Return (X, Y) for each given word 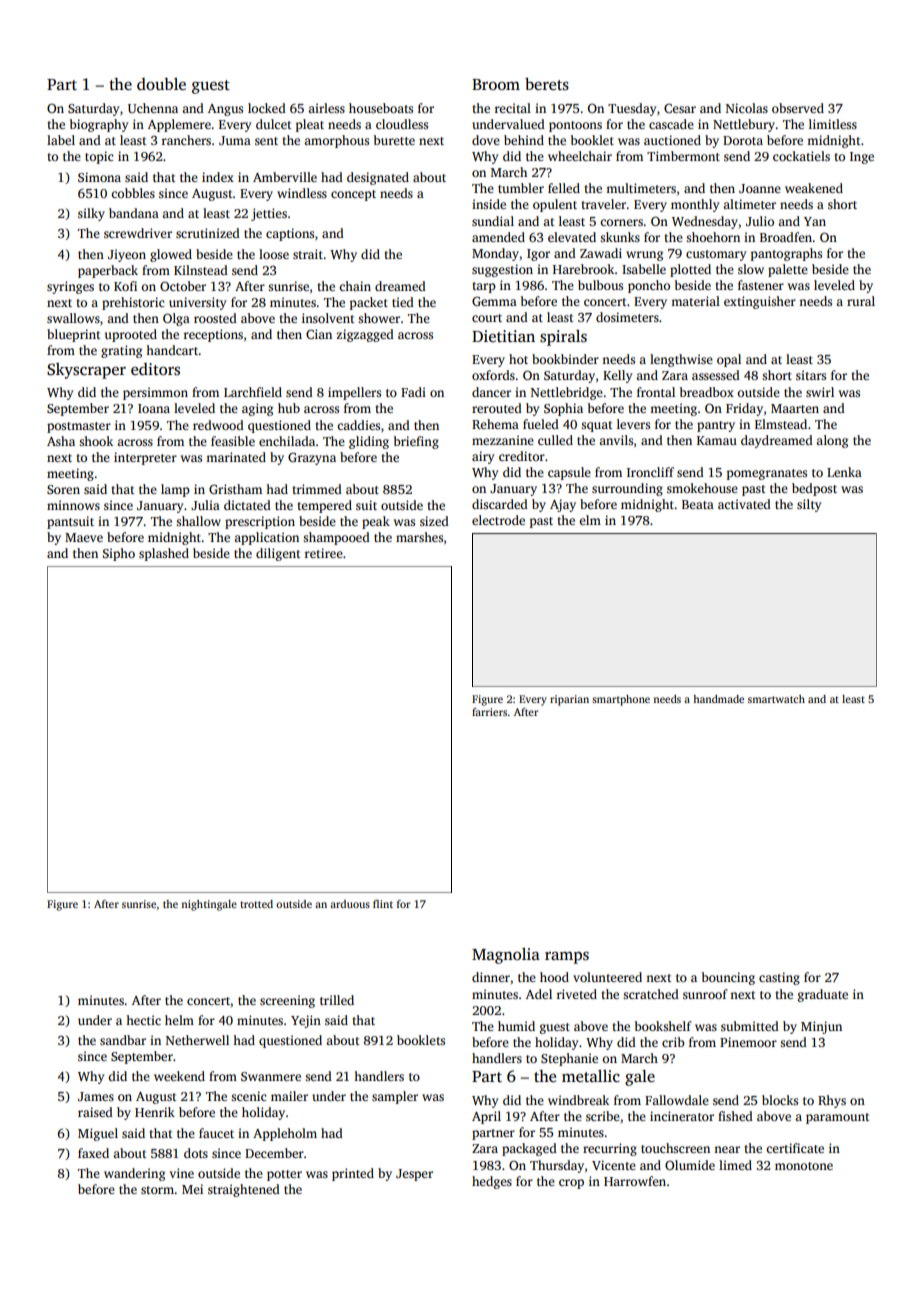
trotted (256, 904)
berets (547, 84)
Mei (192, 1189)
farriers (489, 712)
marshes (419, 537)
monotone (804, 1166)
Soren (63, 489)
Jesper (414, 1175)
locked (267, 108)
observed (798, 108)
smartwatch (776, 699)
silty (809, 505)
